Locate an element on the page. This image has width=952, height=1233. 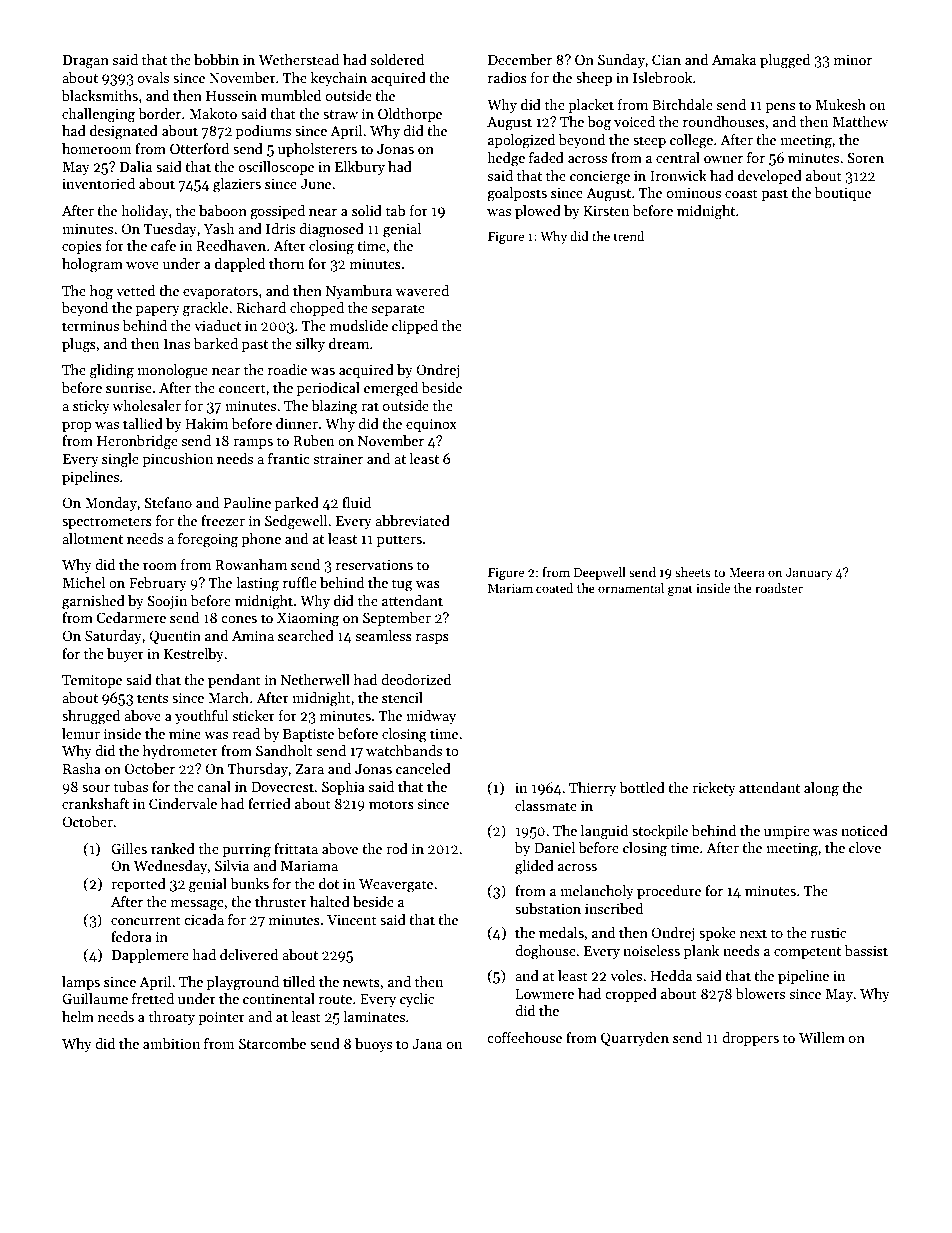
phone is located at coordinates (261, 540).
